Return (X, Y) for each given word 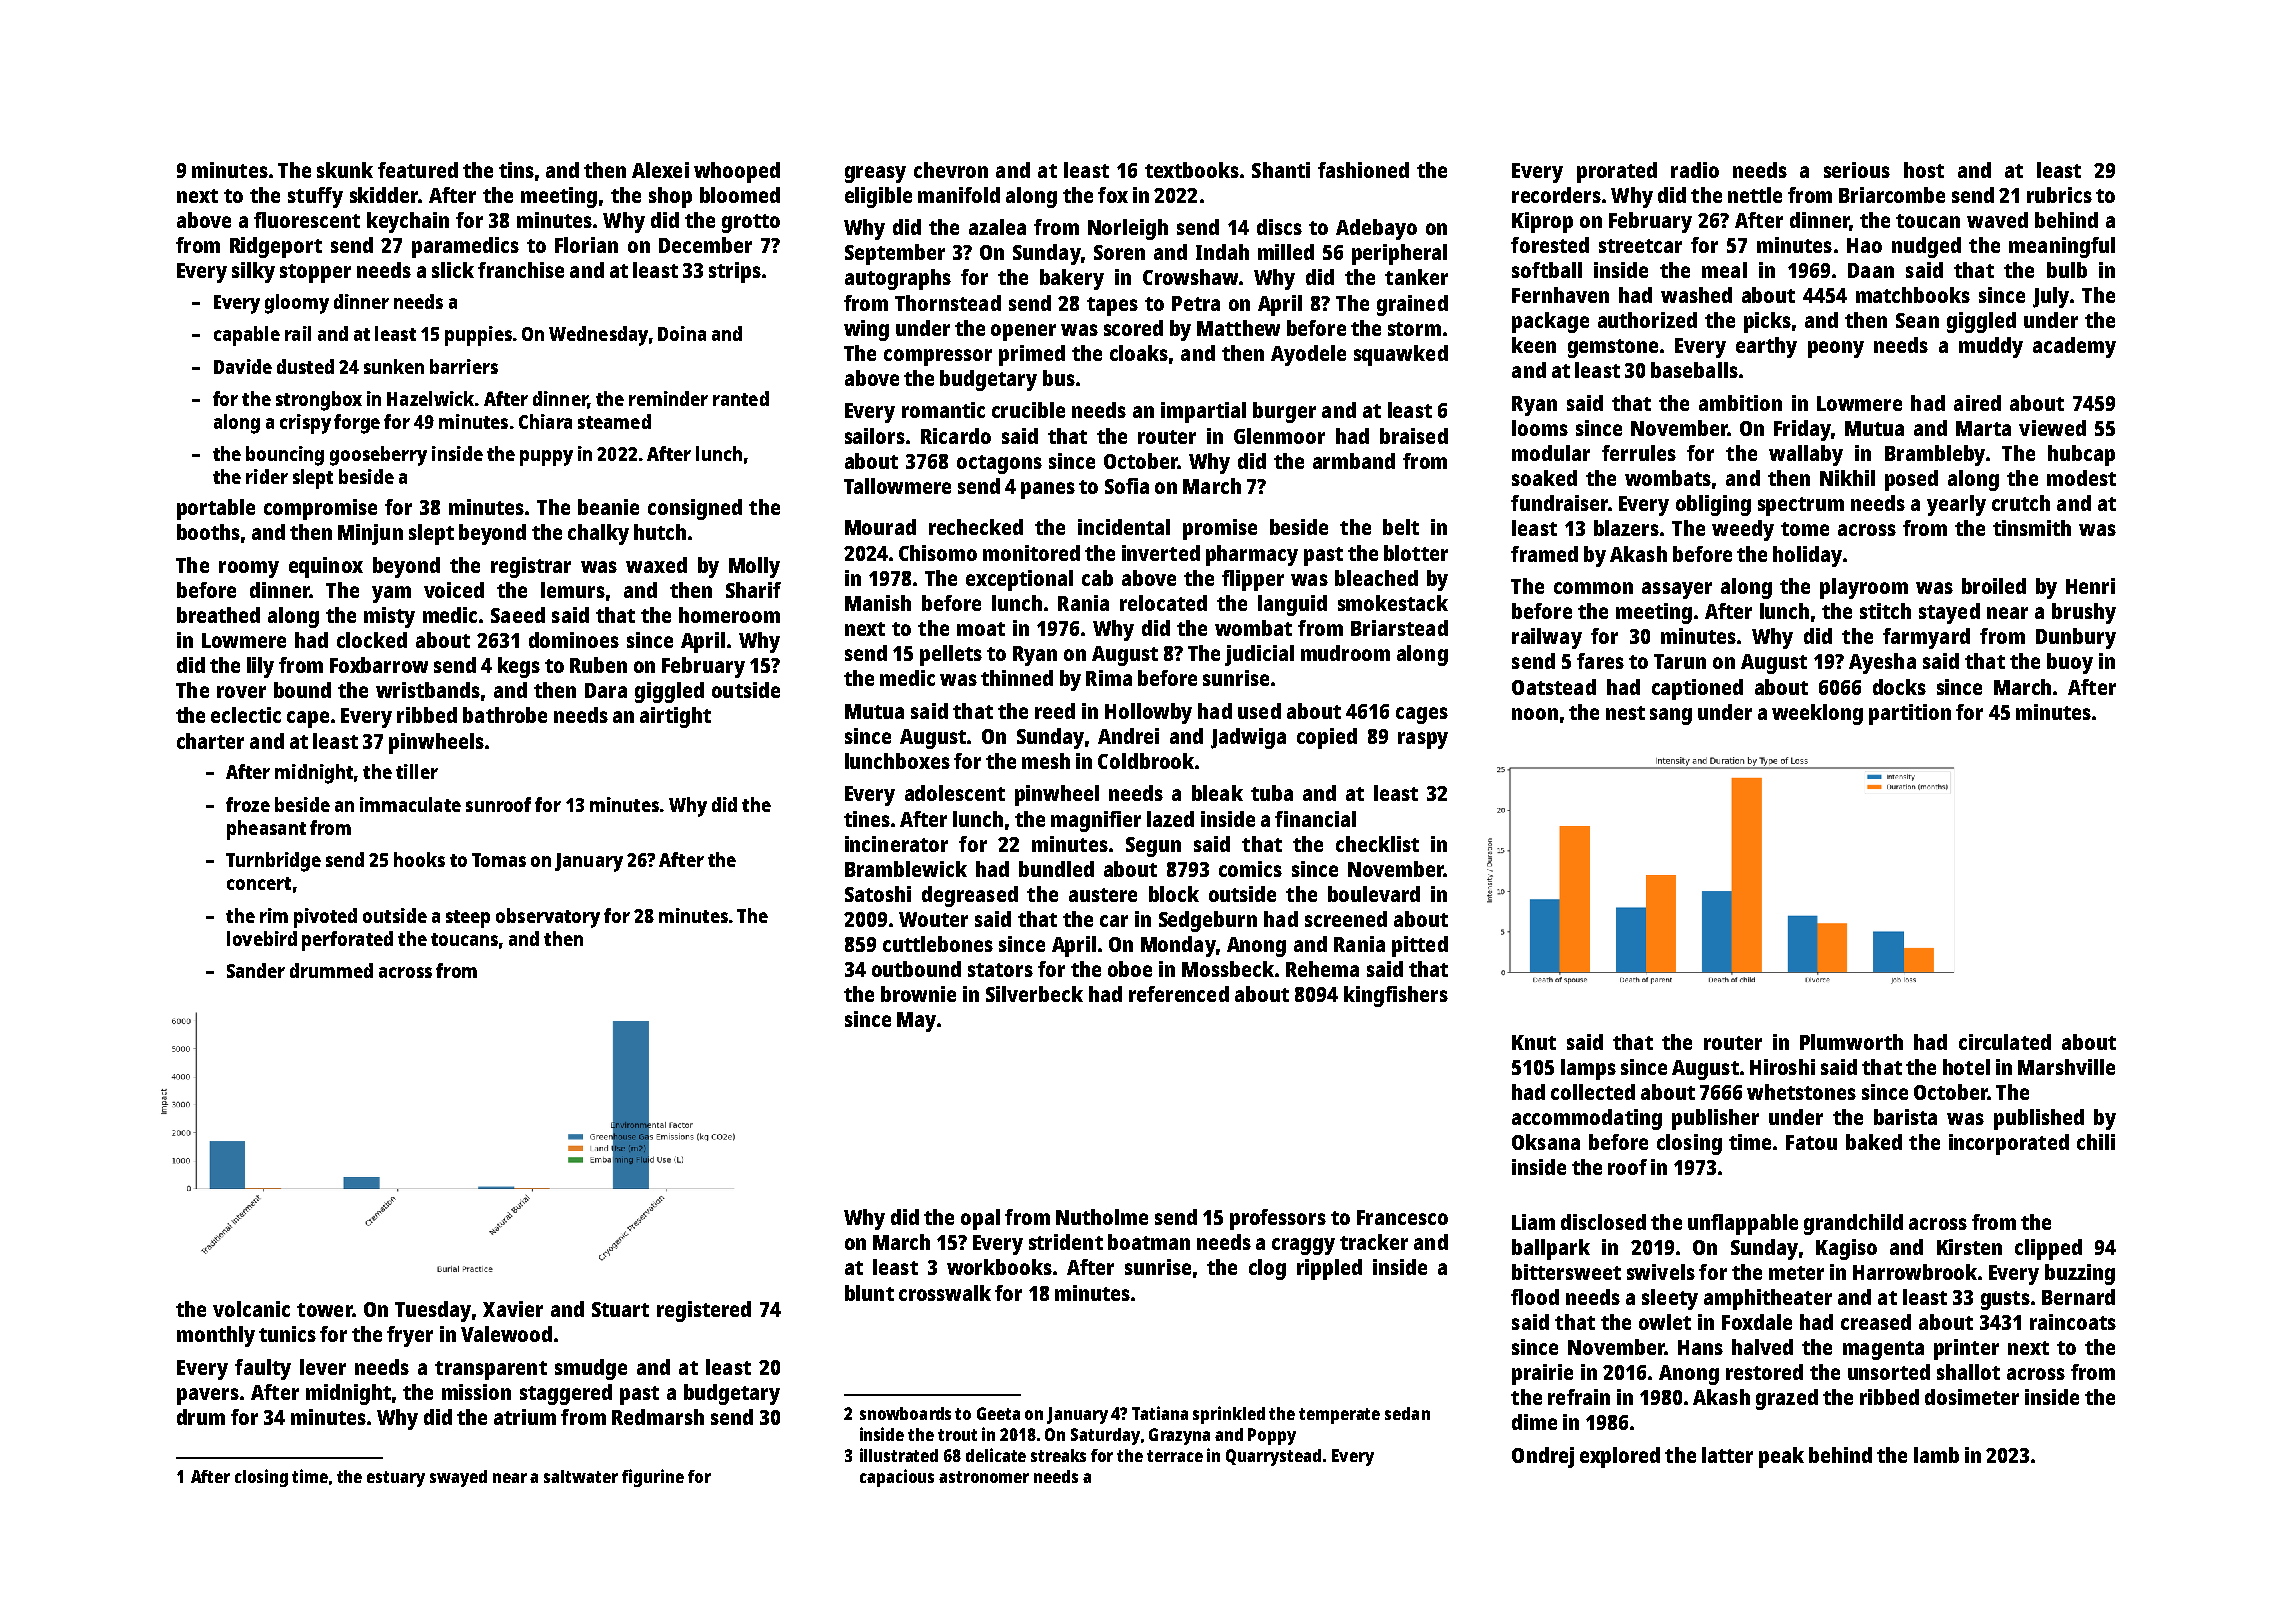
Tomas (499, 860)
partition (1910, 714)
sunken (394, 366)
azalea (997, 227)
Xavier (513, 1309)
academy (2074, 347)
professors (1278, 1219)
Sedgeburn (1208, 921)
